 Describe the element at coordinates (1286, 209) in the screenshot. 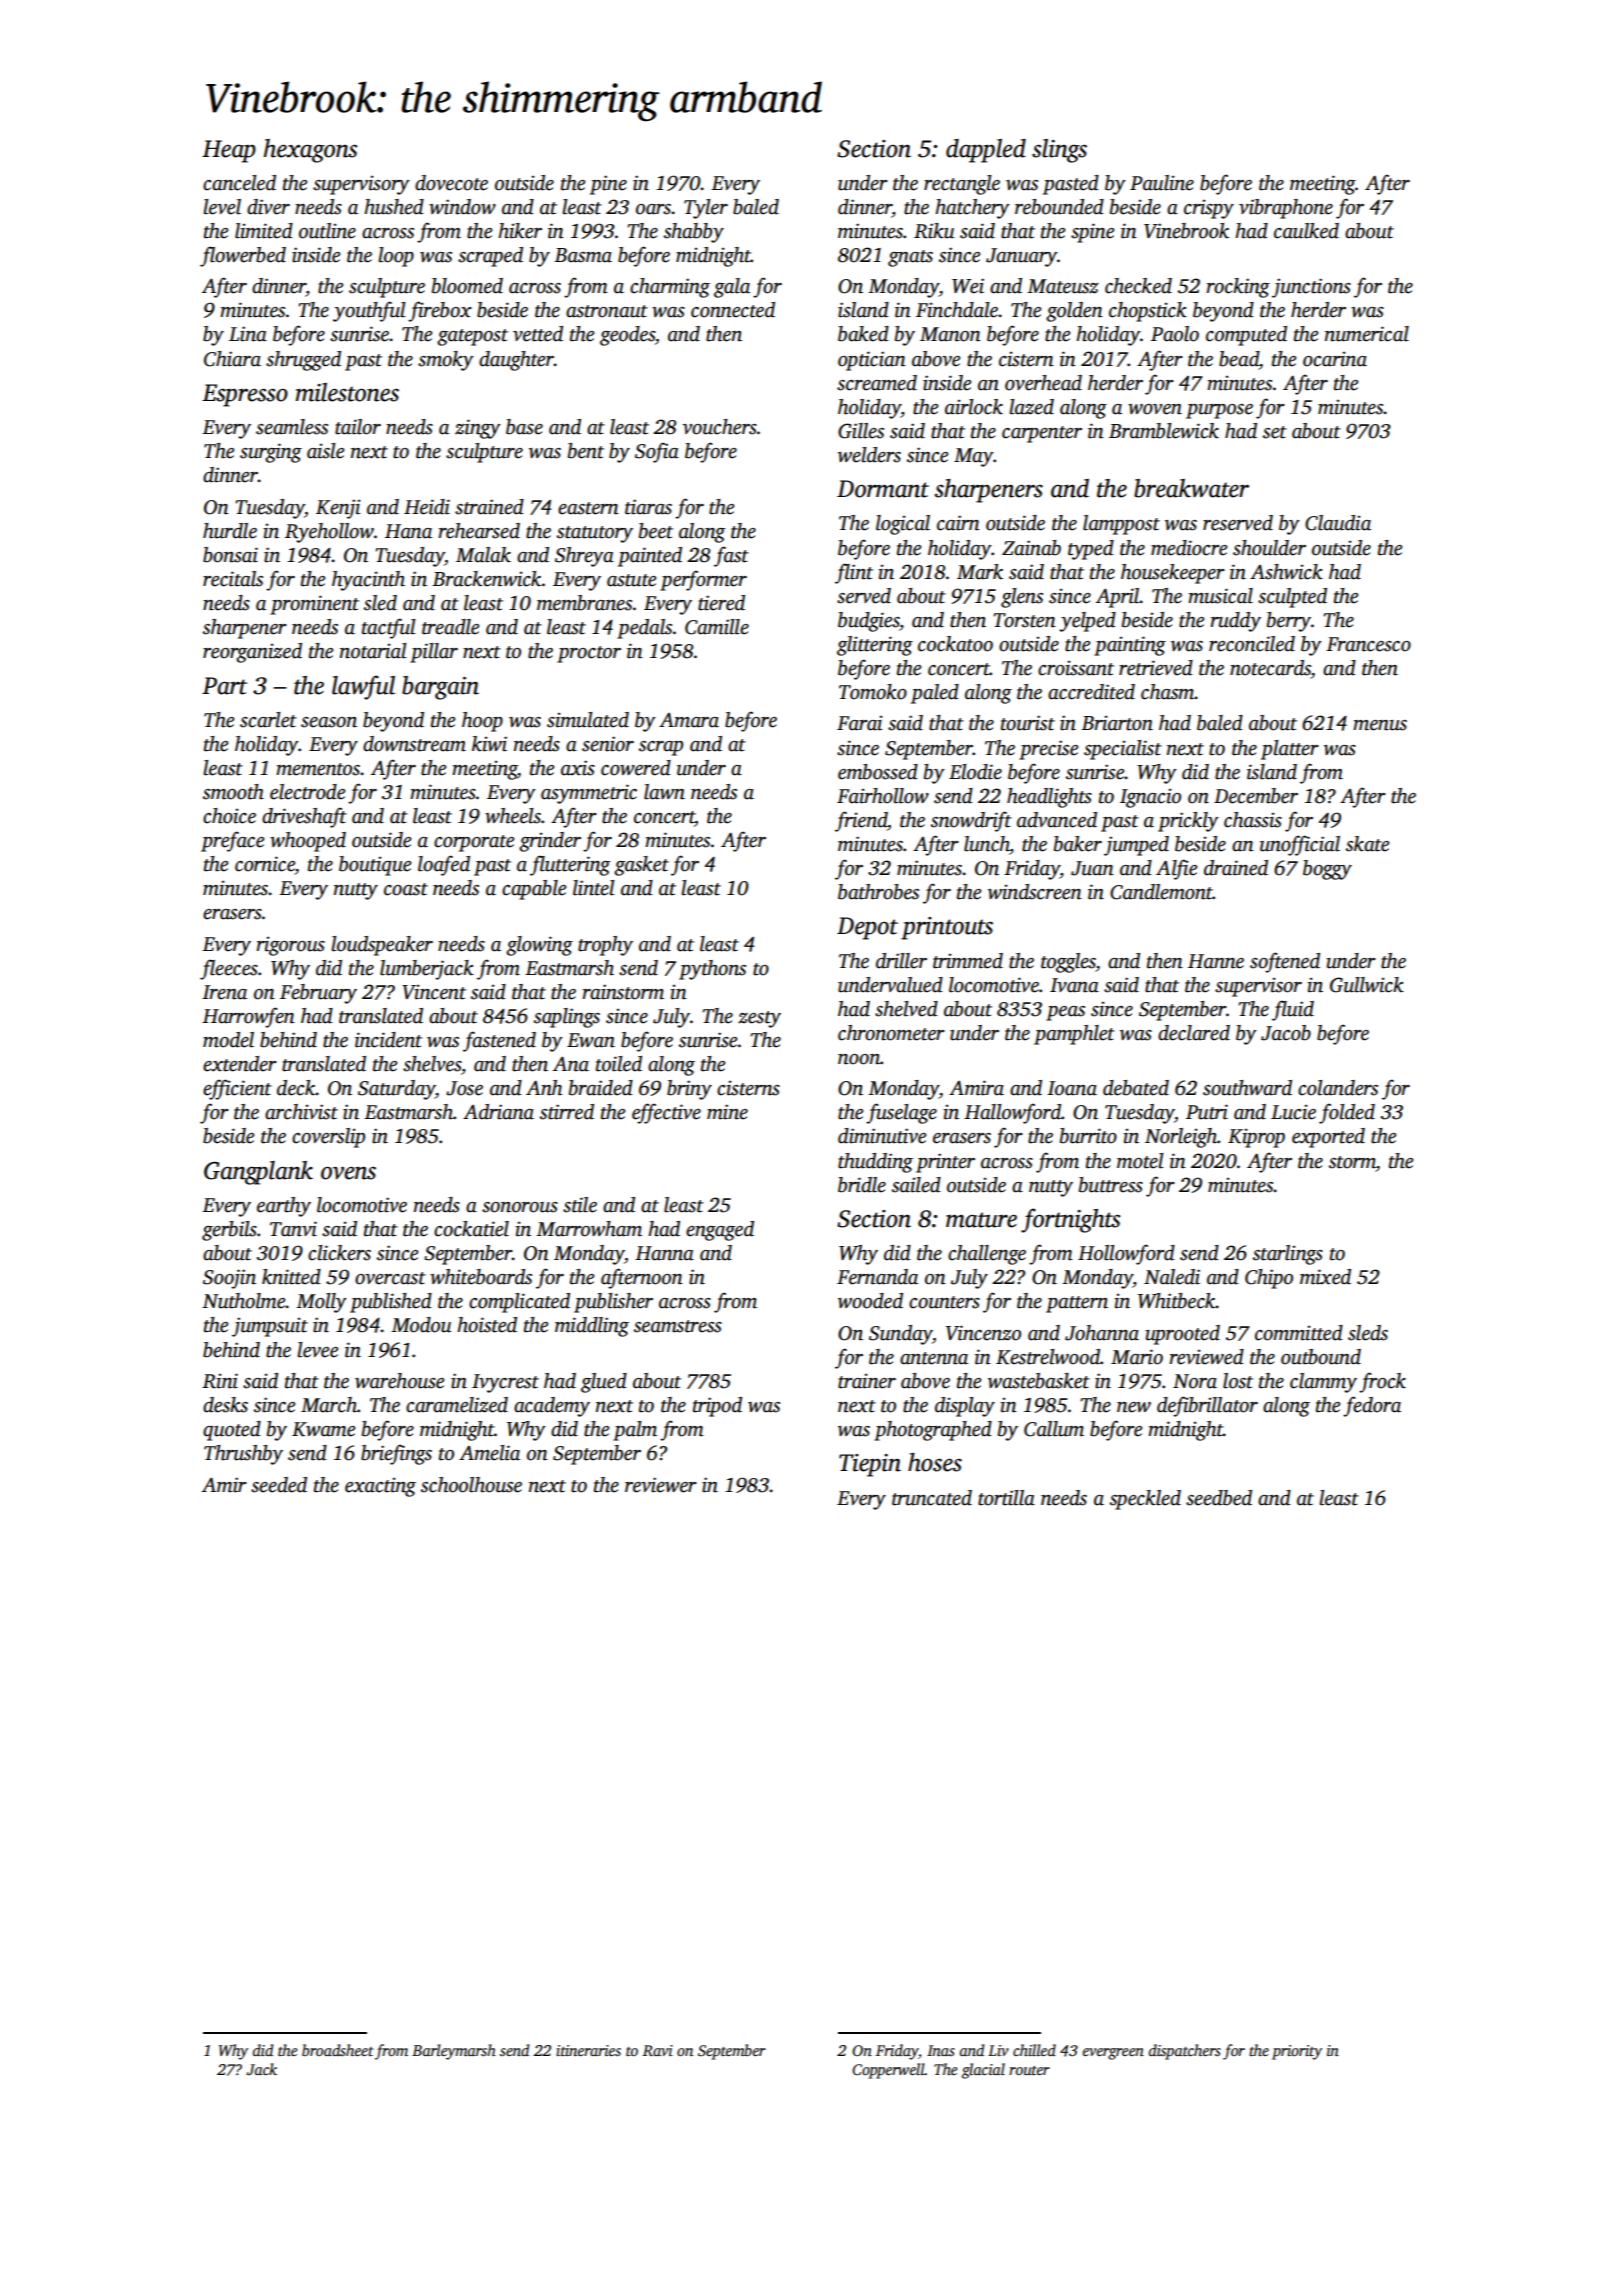

I see `vibraphone` at that location.
